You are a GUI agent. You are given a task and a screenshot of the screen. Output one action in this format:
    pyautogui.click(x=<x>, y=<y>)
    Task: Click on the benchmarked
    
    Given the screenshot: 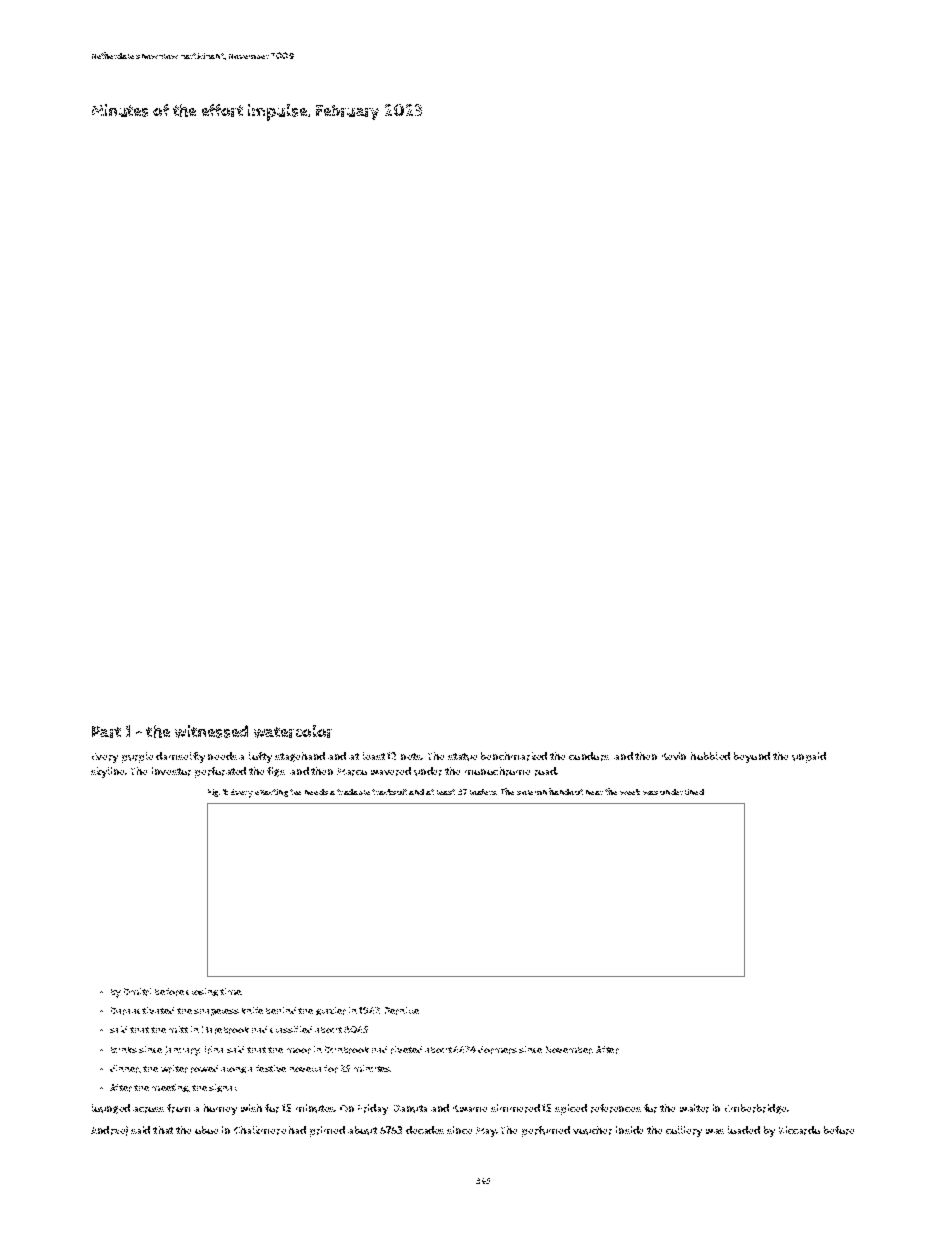 What is the action you would take?
    pyautogui.click(x=514, y=756)
